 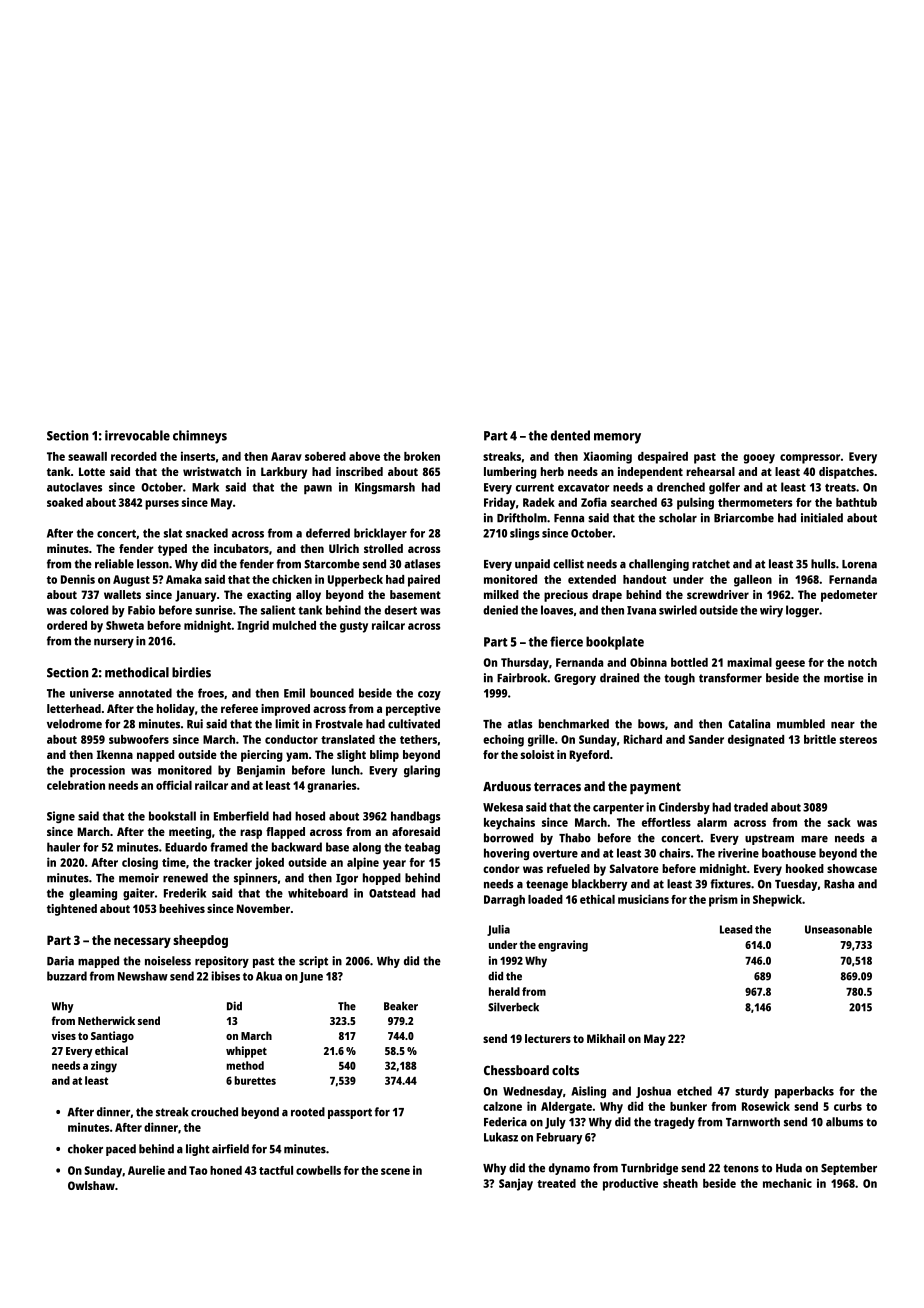 What do you see at coordinates (862, 662) in the screenshot?
I see `notch` at bounding box center [862, 662].
